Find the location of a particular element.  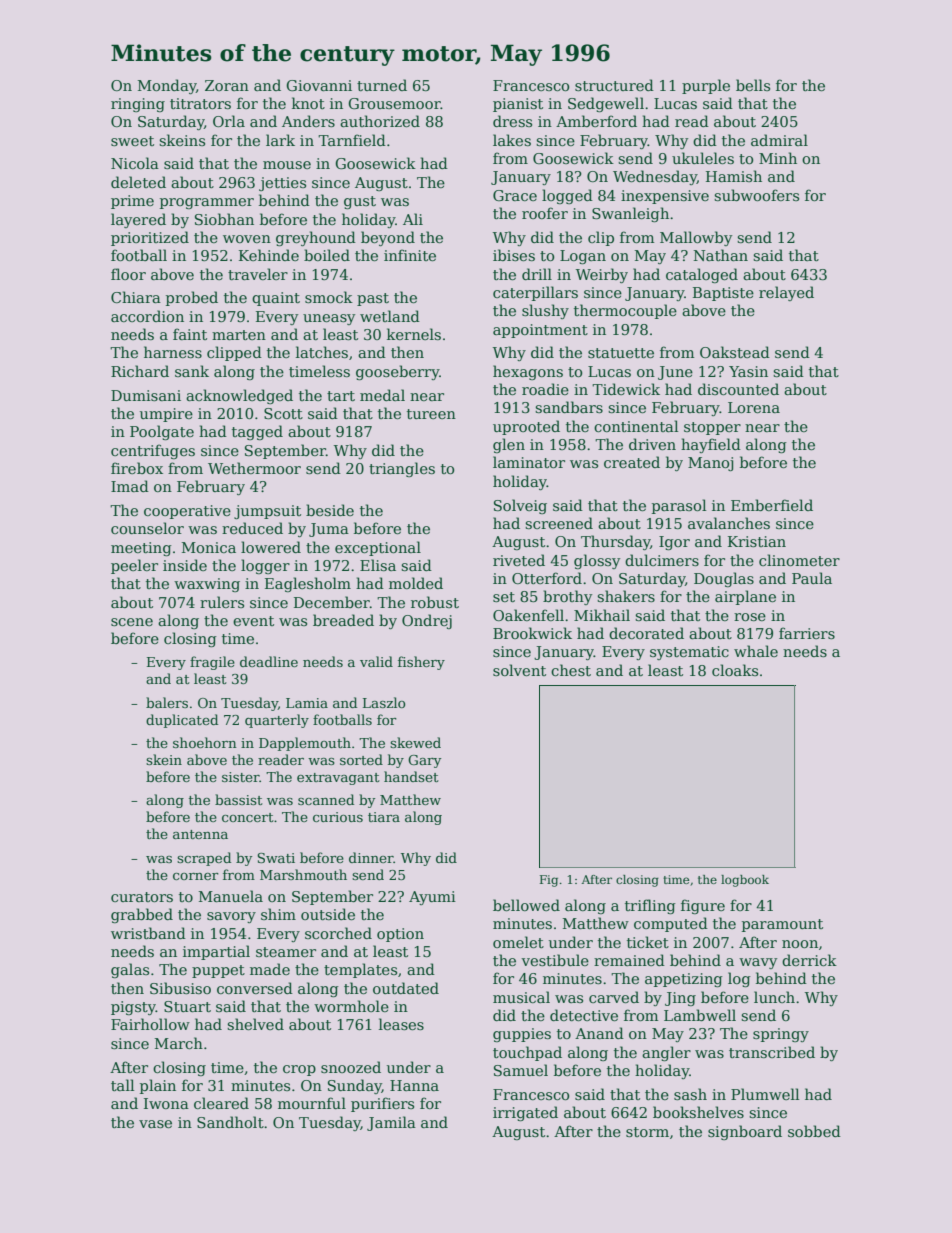

vase is located at coordinates (155, 1124).
